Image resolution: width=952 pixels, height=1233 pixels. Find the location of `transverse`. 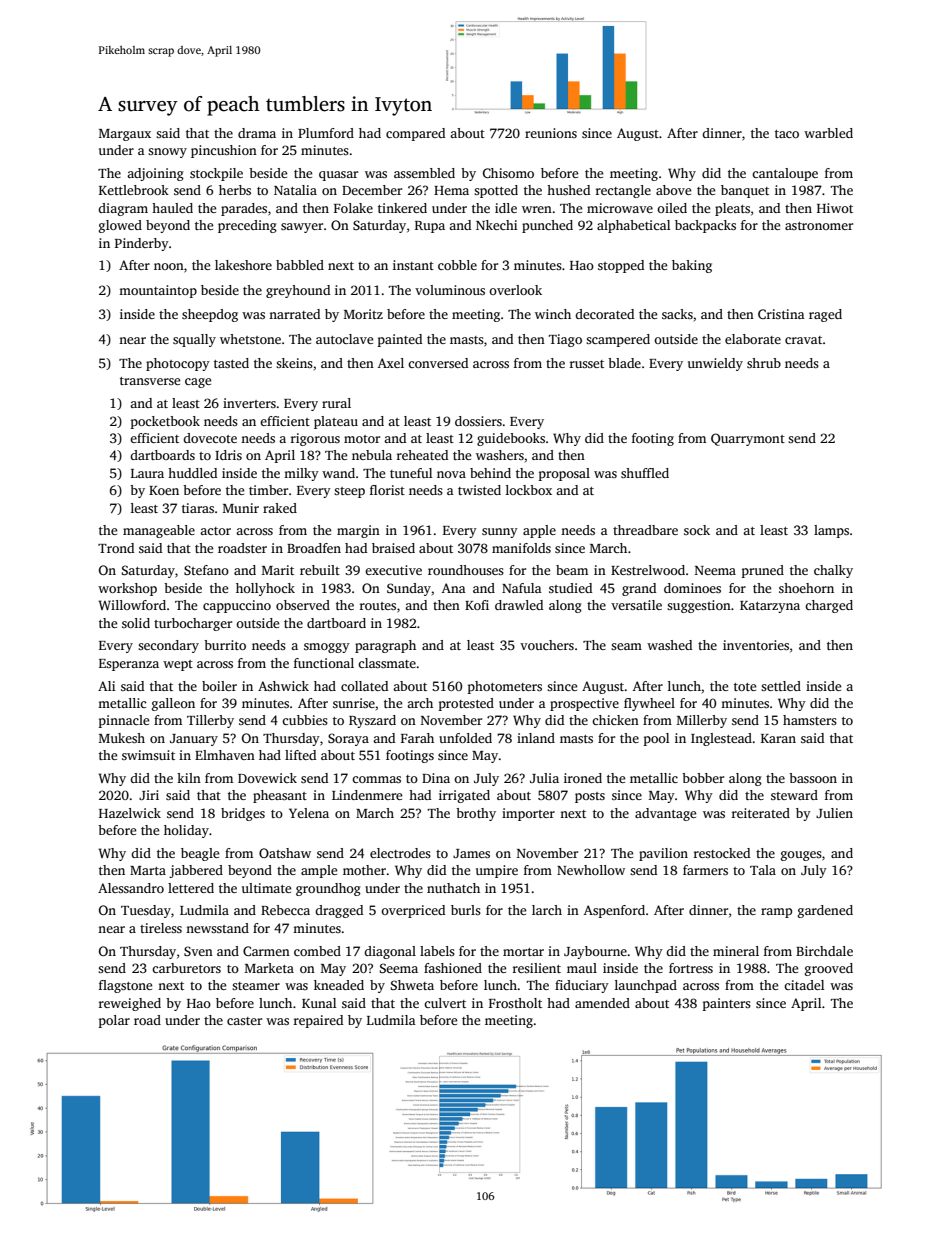

transverse is located at coordinates (150, 381).
